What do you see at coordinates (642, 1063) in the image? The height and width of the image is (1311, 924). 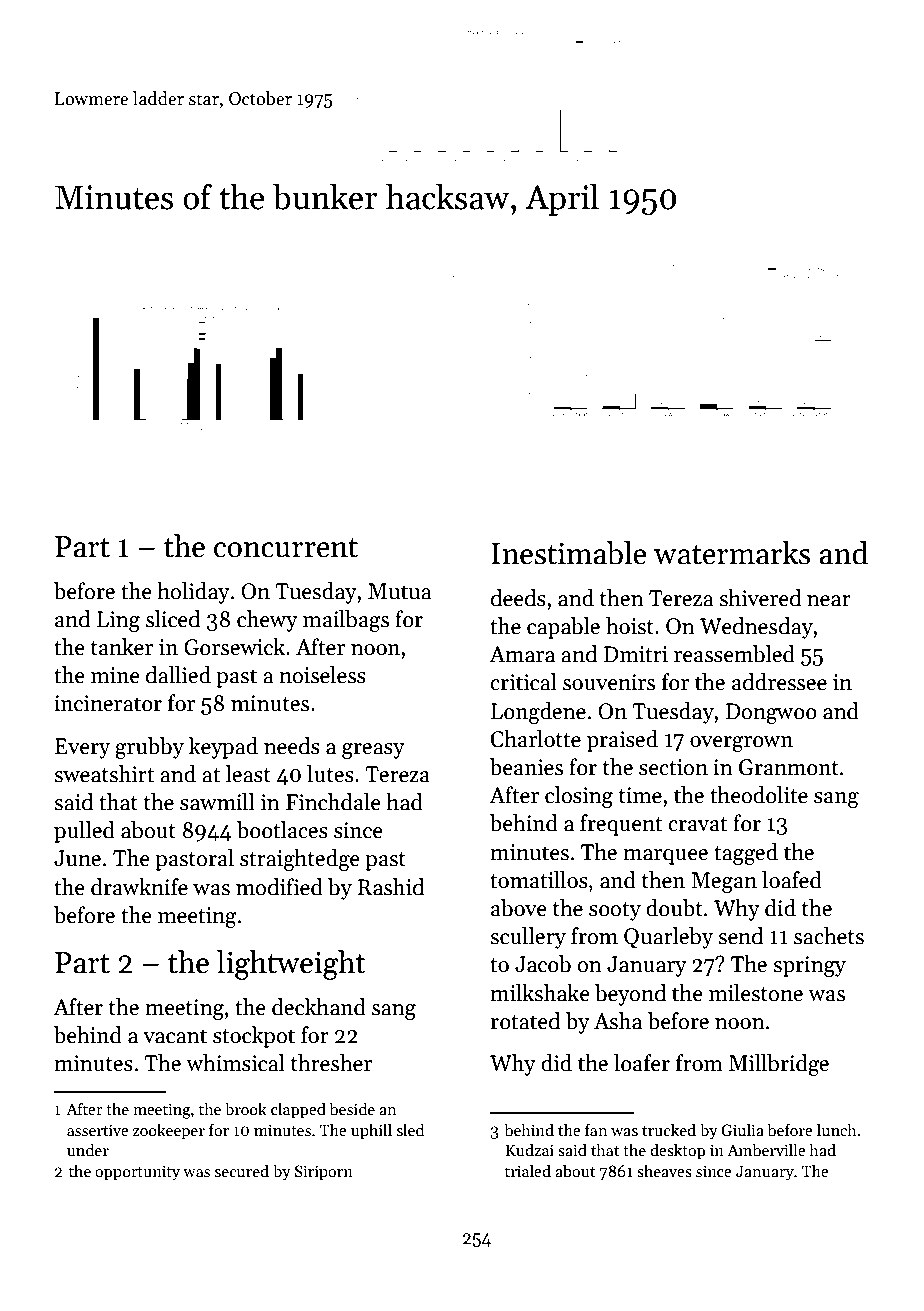 I see `loafer` at bounding box center [642, 1063].
